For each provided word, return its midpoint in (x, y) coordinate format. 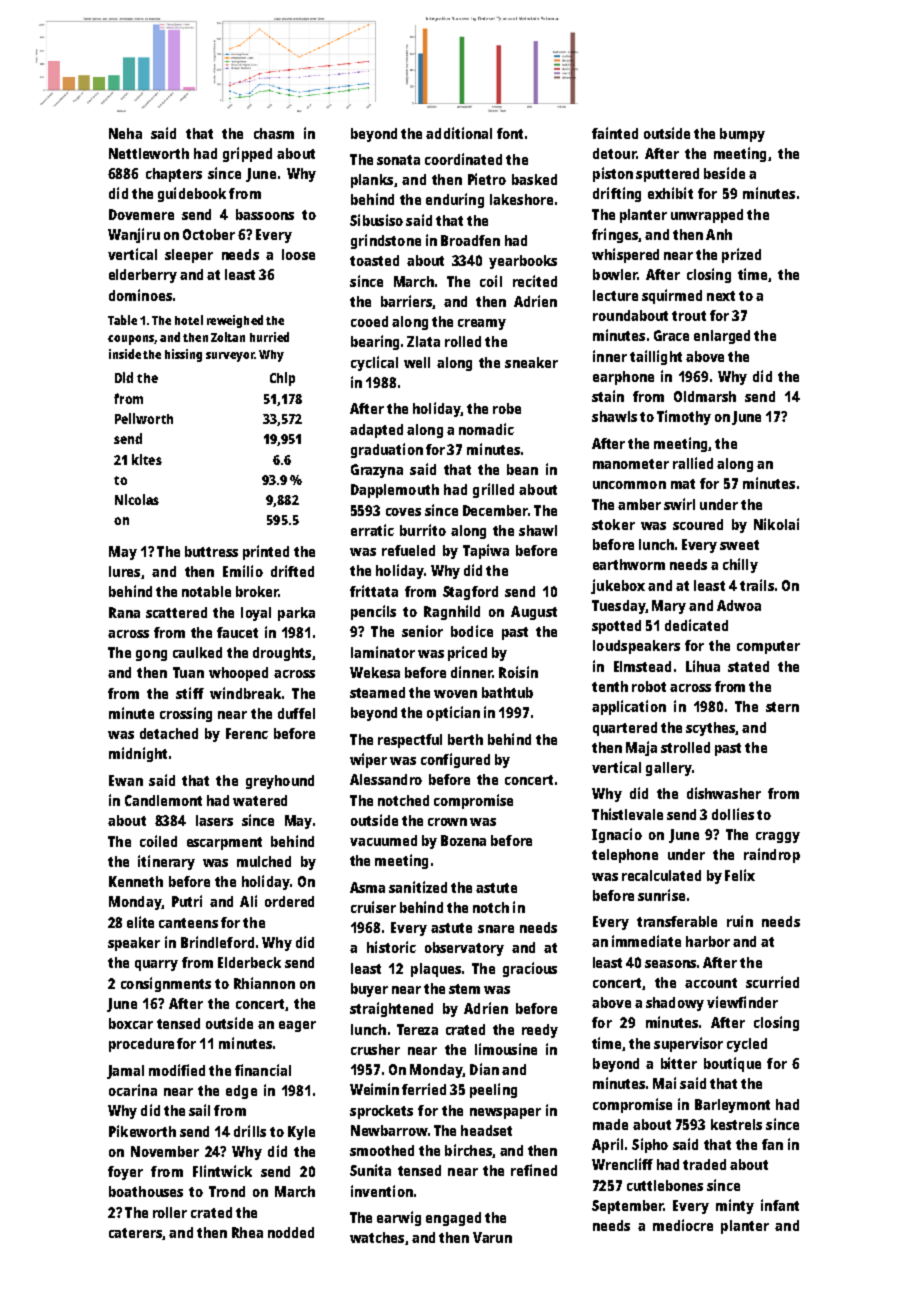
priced (467, 653)
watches (377, 1237)
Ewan (126, 780)
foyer (125, 1173)
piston (613, 174)
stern (782, 707)
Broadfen (470, 240)
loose (298, 254)
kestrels (736, 1124)
